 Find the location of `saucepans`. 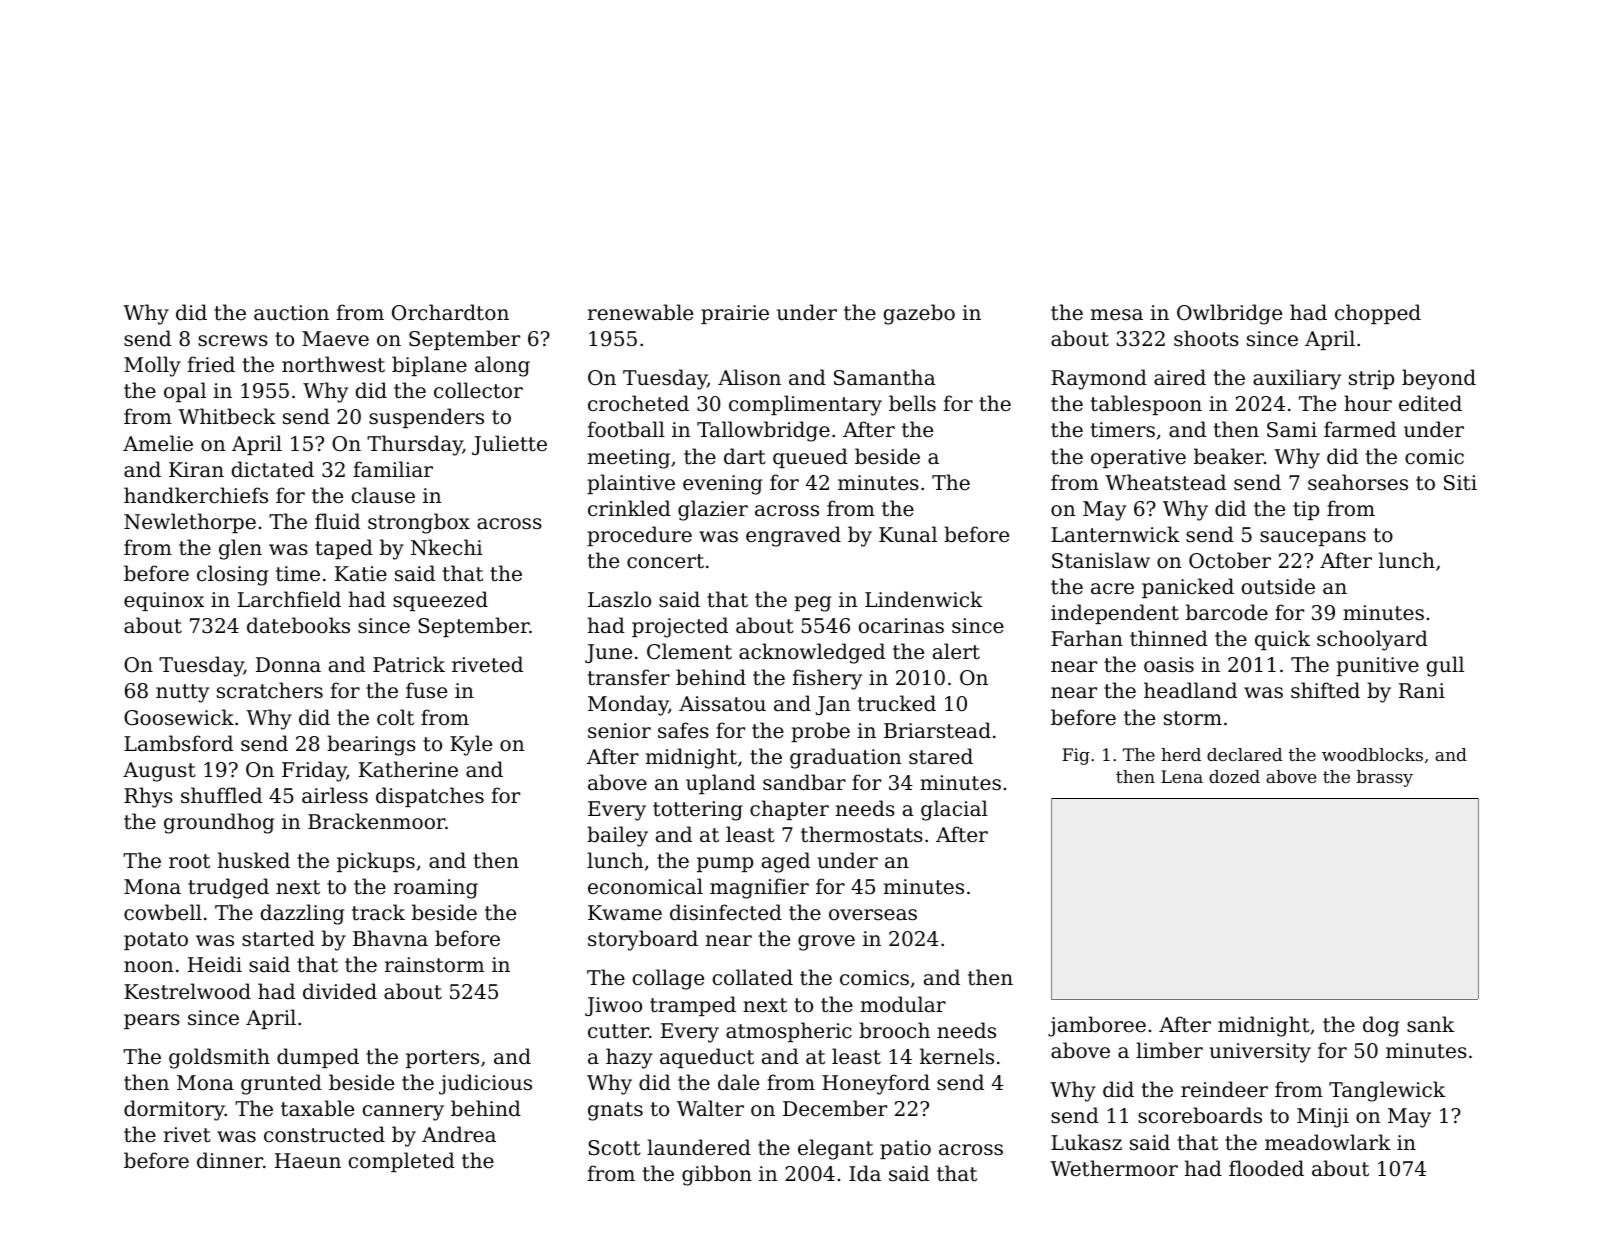

saucepans is located at coordinates (1313, 538).
